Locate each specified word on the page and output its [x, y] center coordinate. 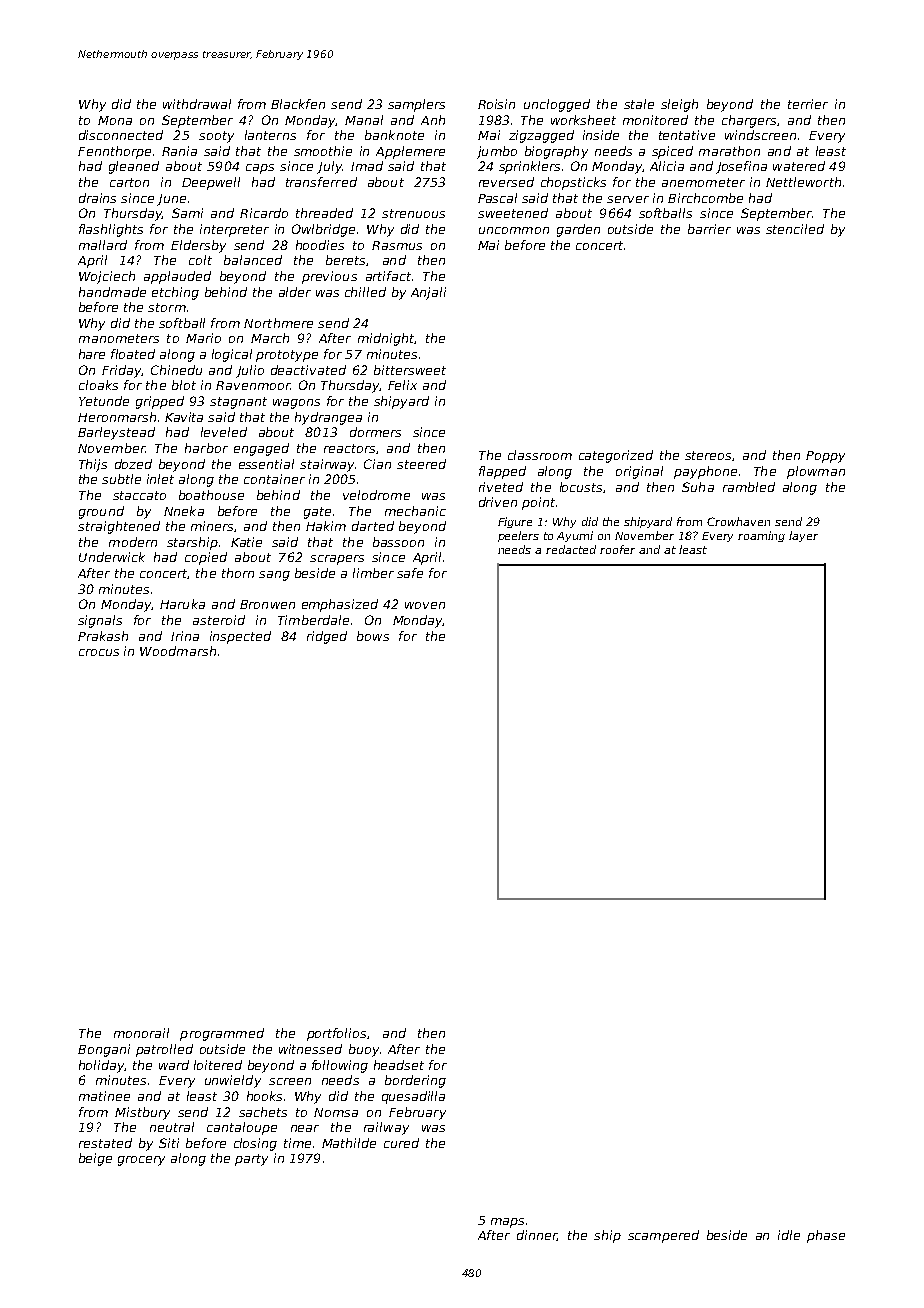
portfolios [336, 1034]
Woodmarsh [178, 651]
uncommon [514, 230]
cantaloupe [242, 1128]
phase [826, 1236]
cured [401, 1143]
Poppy [825, 457]
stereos [708, 455]
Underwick [112, 557]
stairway [327, 465]
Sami [187, 213]
